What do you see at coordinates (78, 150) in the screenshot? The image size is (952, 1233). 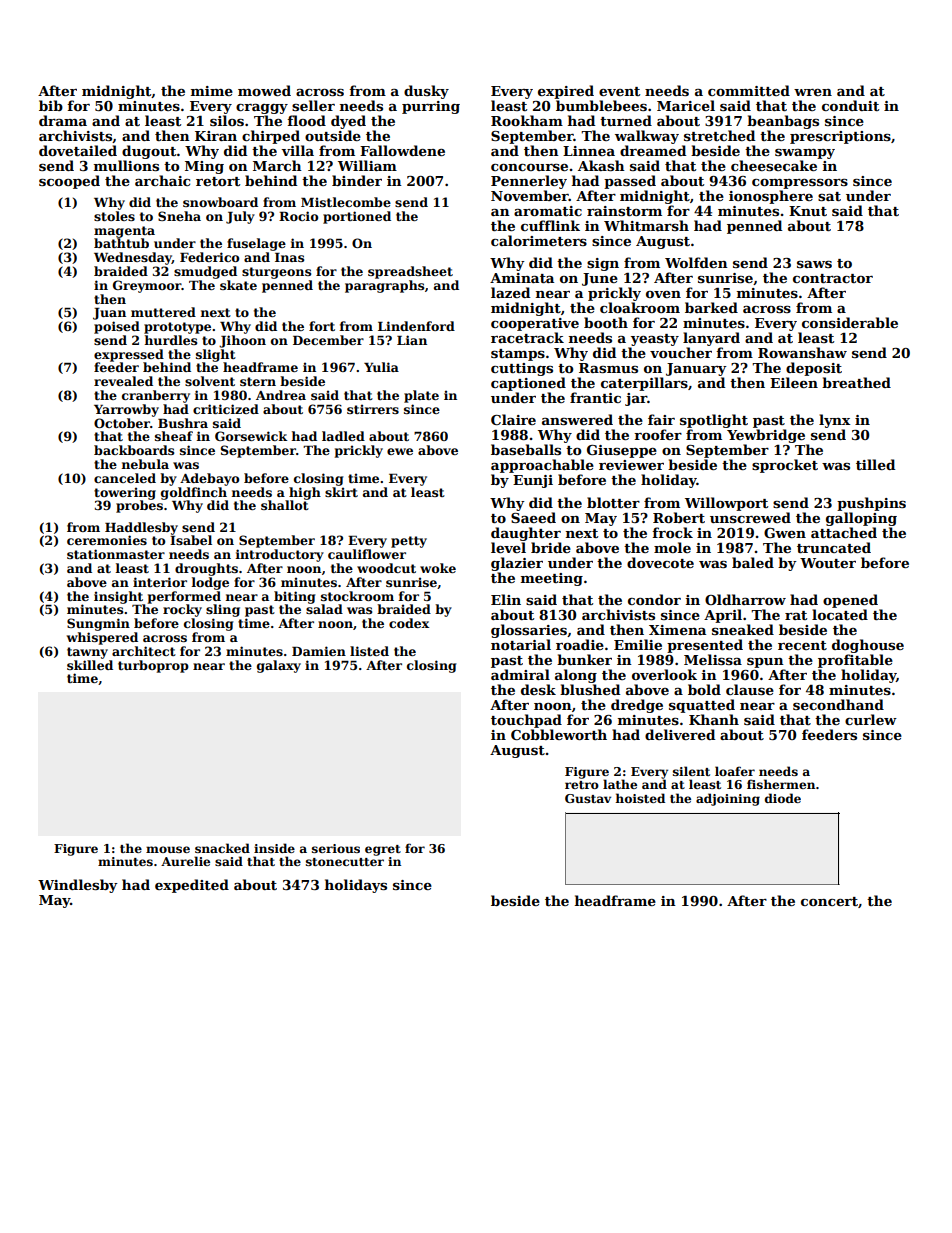 I see `dovetailed` at bounding box center [78, 150].
